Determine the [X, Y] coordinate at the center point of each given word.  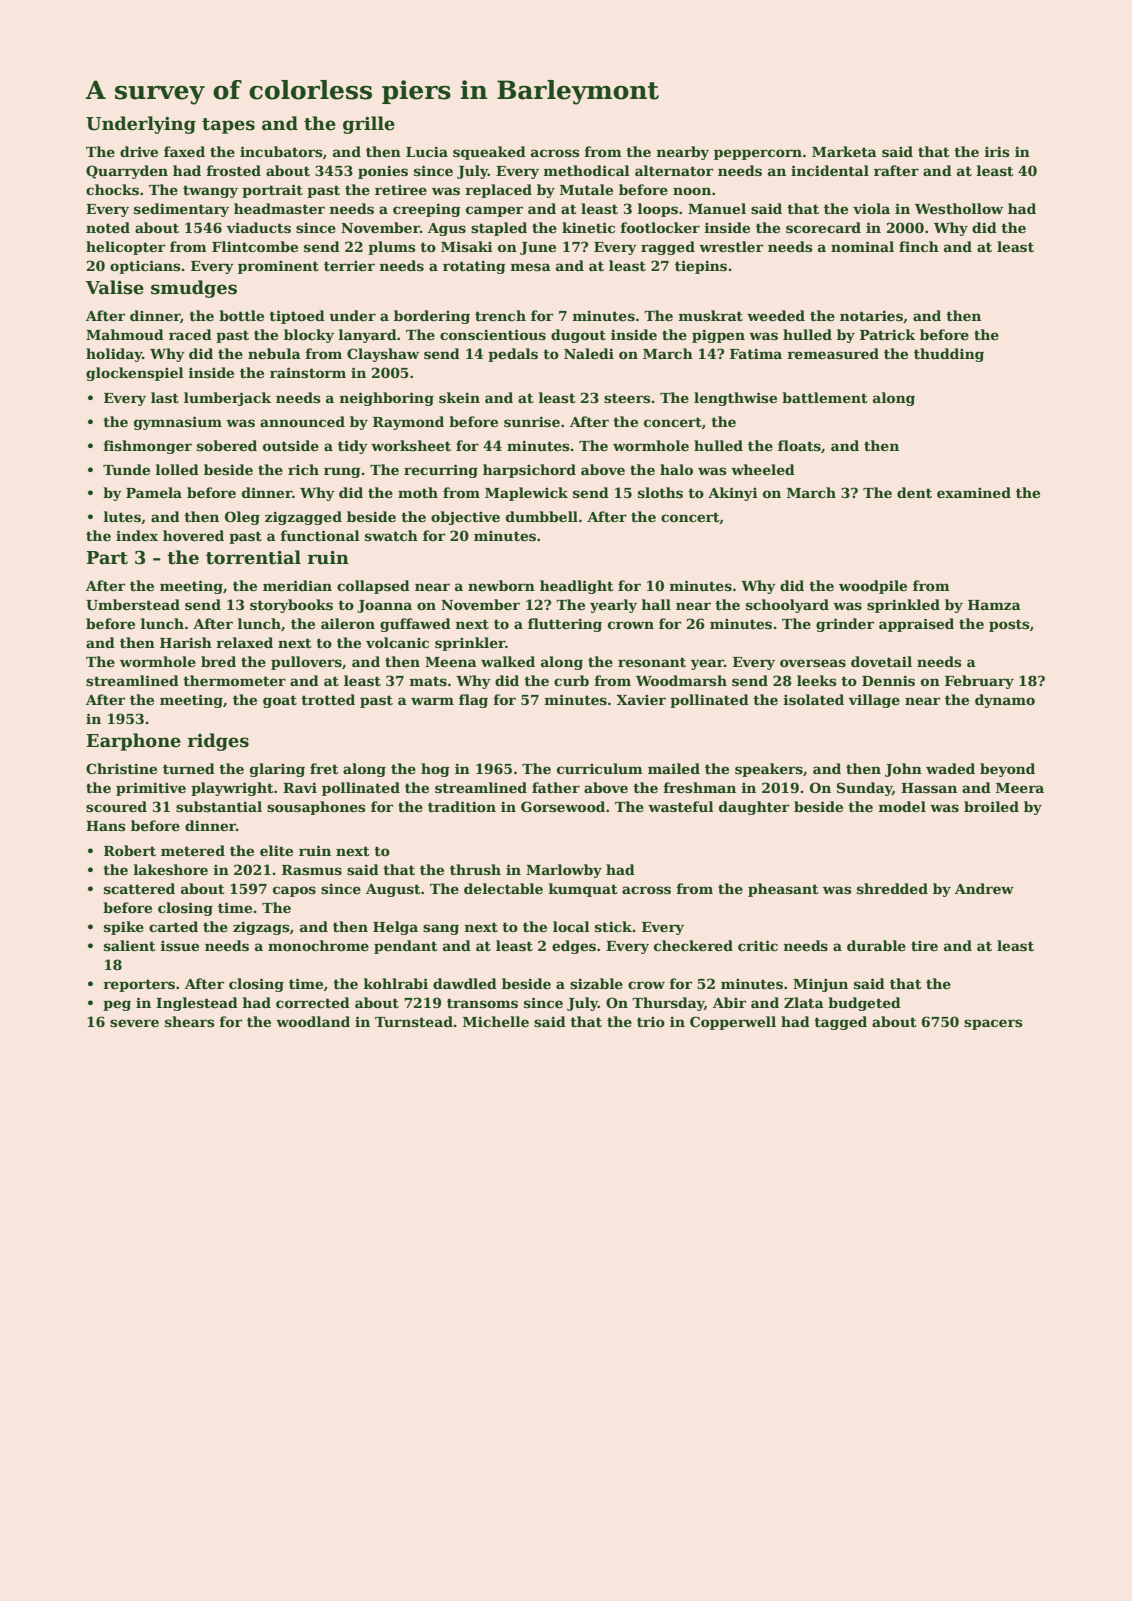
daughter [754, 808]
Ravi [300, 787]
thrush [475, 869]
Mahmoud [125, 334]
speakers [769, 770]
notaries [871, 315]
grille [369, 125]
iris [997, 151]
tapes [228, 126]
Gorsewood [563, 806]
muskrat [710, 315]
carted [173, 926]
